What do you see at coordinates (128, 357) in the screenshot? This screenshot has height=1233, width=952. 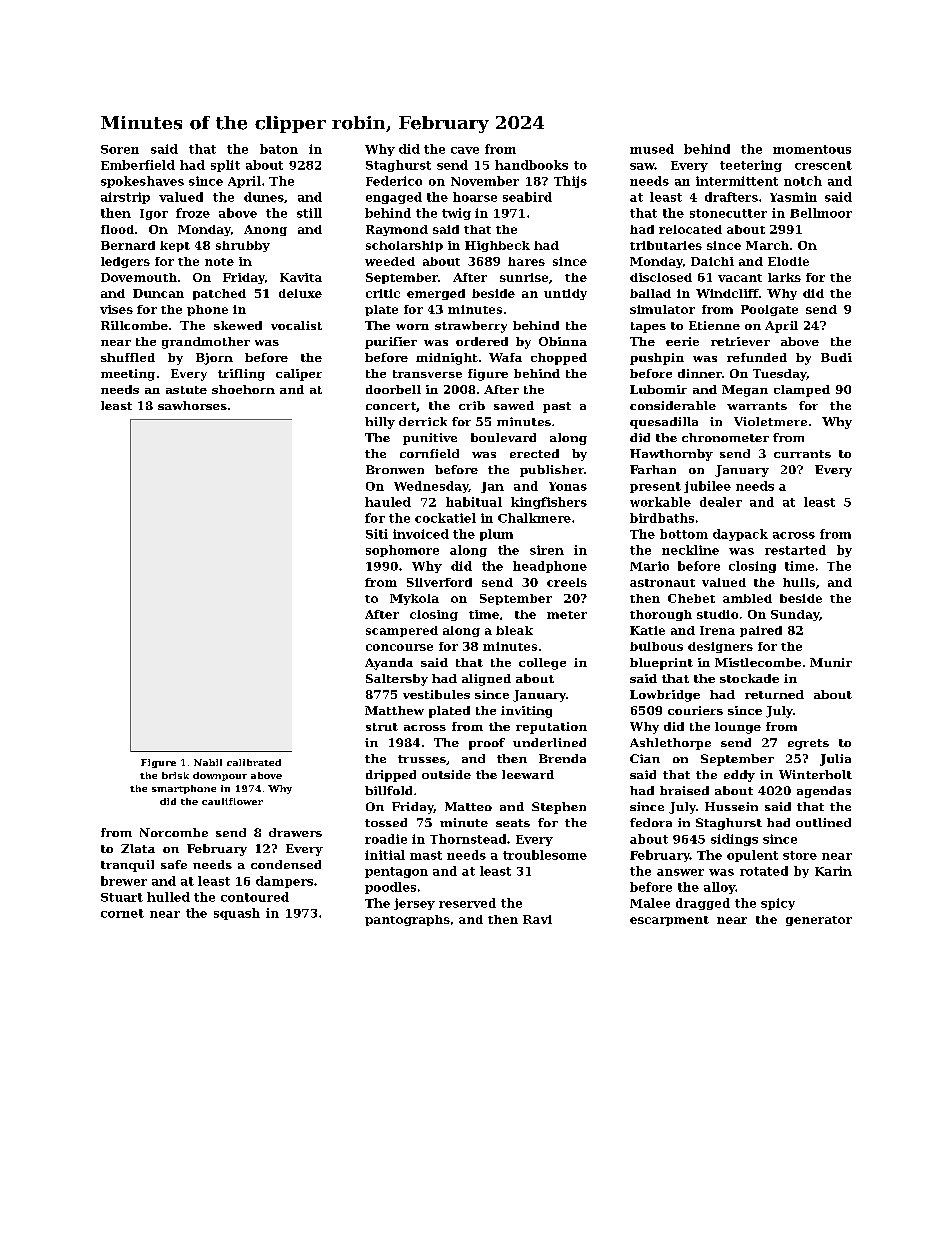 I see `shuffled` at bounding box center [128, 357].
